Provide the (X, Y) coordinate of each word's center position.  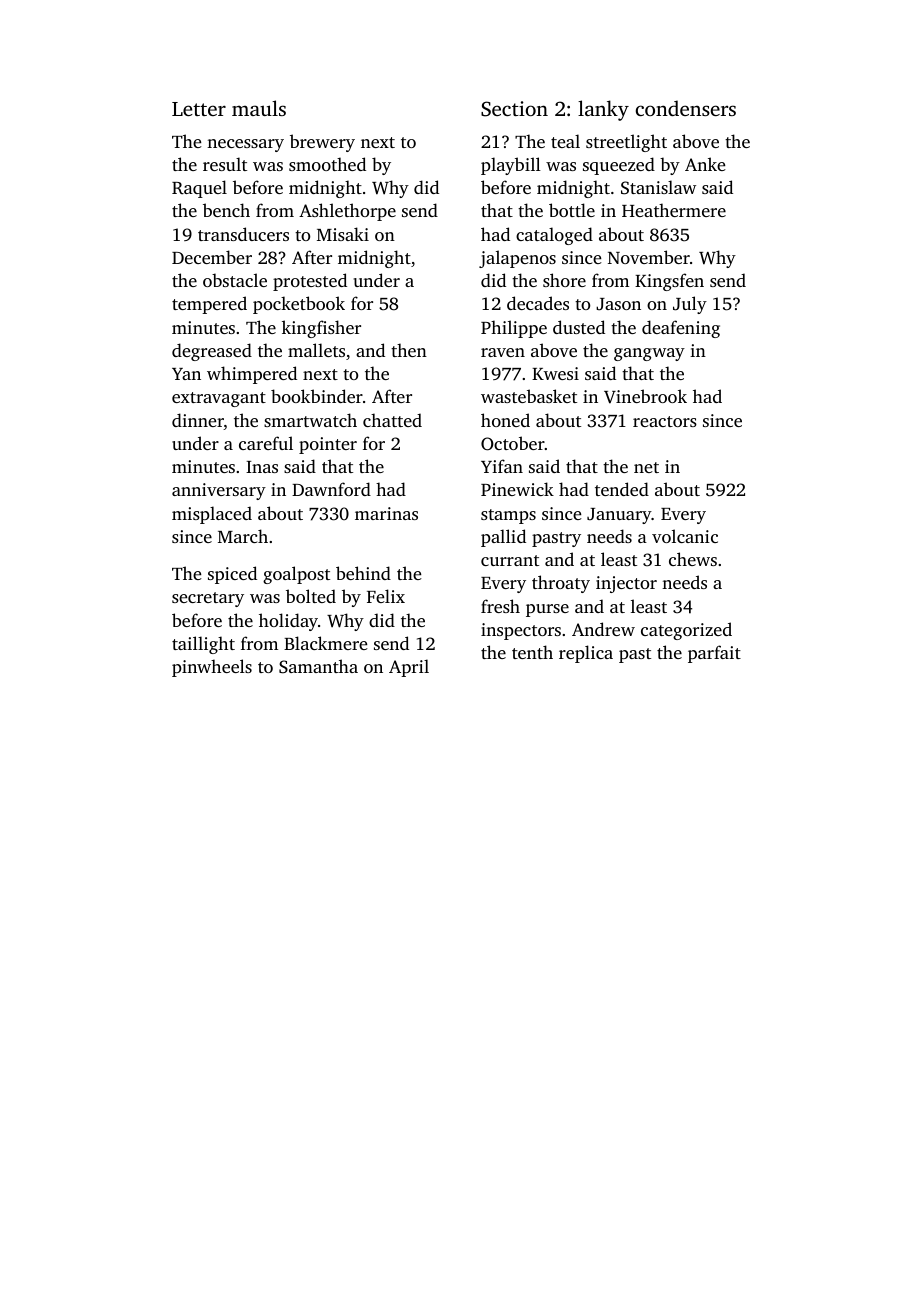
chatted (392, 420)
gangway (649, 354)
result (225, 164)
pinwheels (212, 668)
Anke (705, 164)
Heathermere (674, 210)
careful (266, 443)
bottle (572, 210)
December (212, 257)
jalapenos (517, 259)
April (409, 668)
